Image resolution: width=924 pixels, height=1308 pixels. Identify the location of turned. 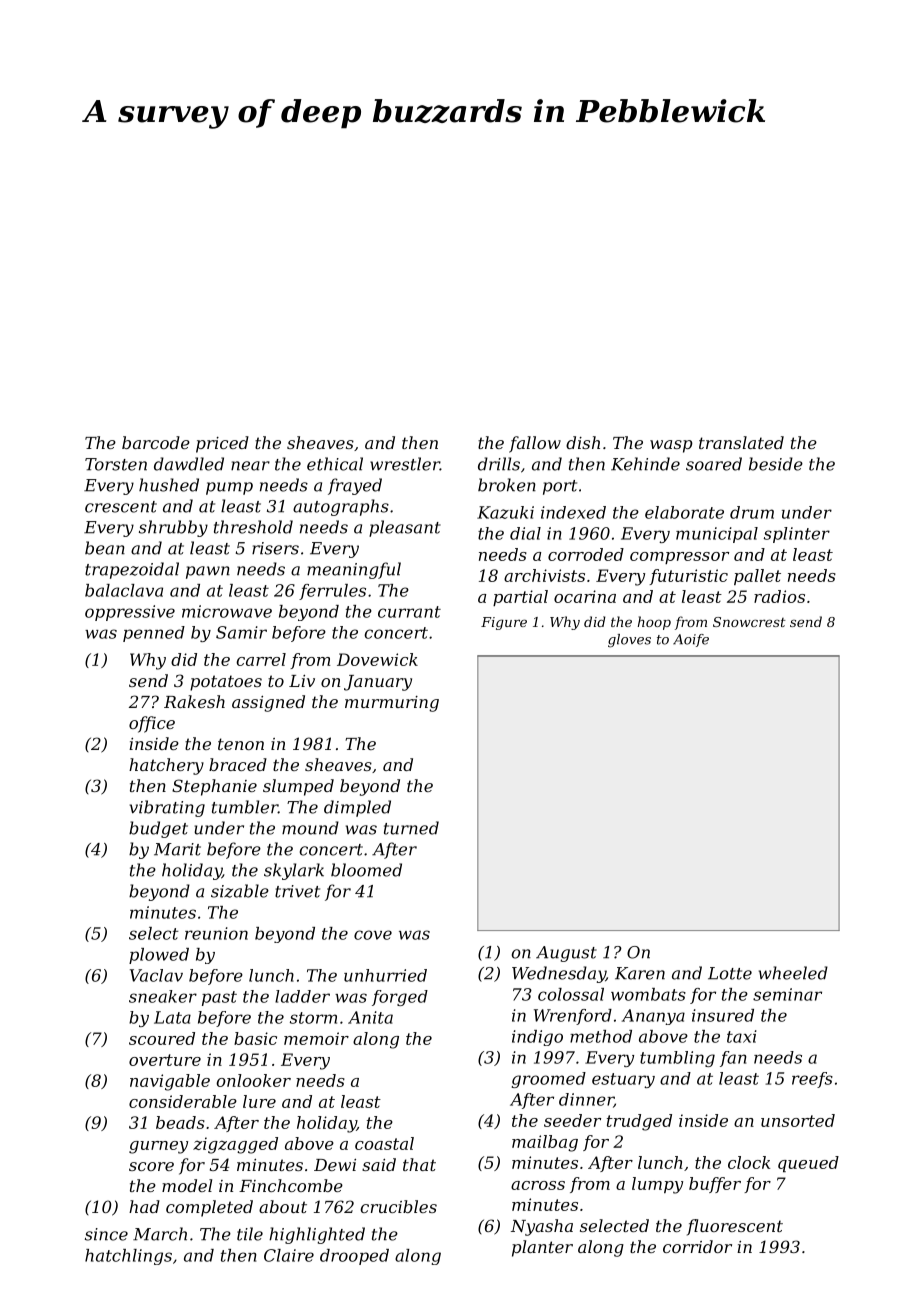
(411, 828).
